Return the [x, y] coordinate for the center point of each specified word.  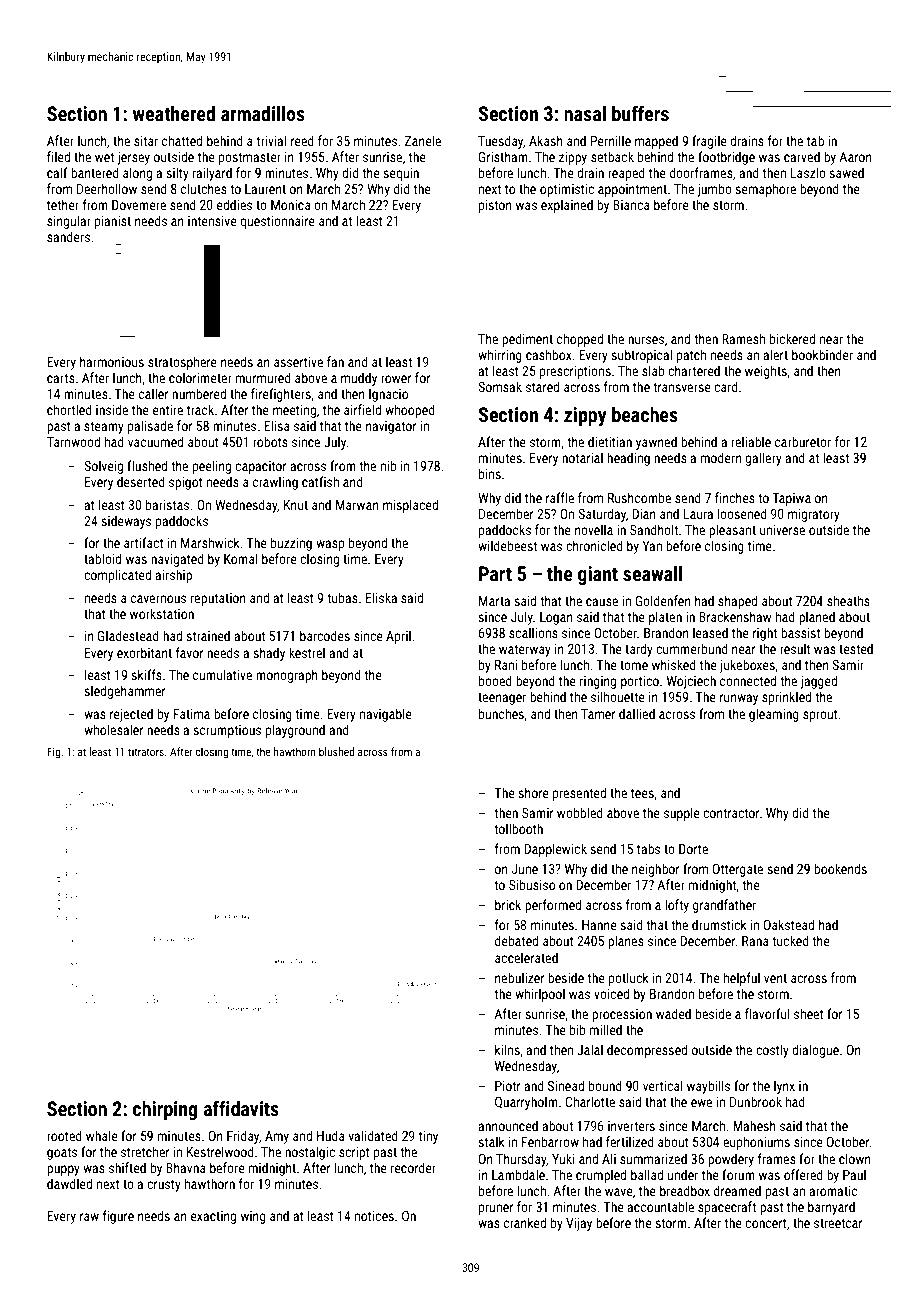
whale [102, 1135]
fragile [709, 142]
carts [61, 378]
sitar [146, 141]
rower [396, 379]
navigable [386, 715]
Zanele [423, 140]
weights [766, 372]
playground [295, 731]
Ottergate [738, 870]
